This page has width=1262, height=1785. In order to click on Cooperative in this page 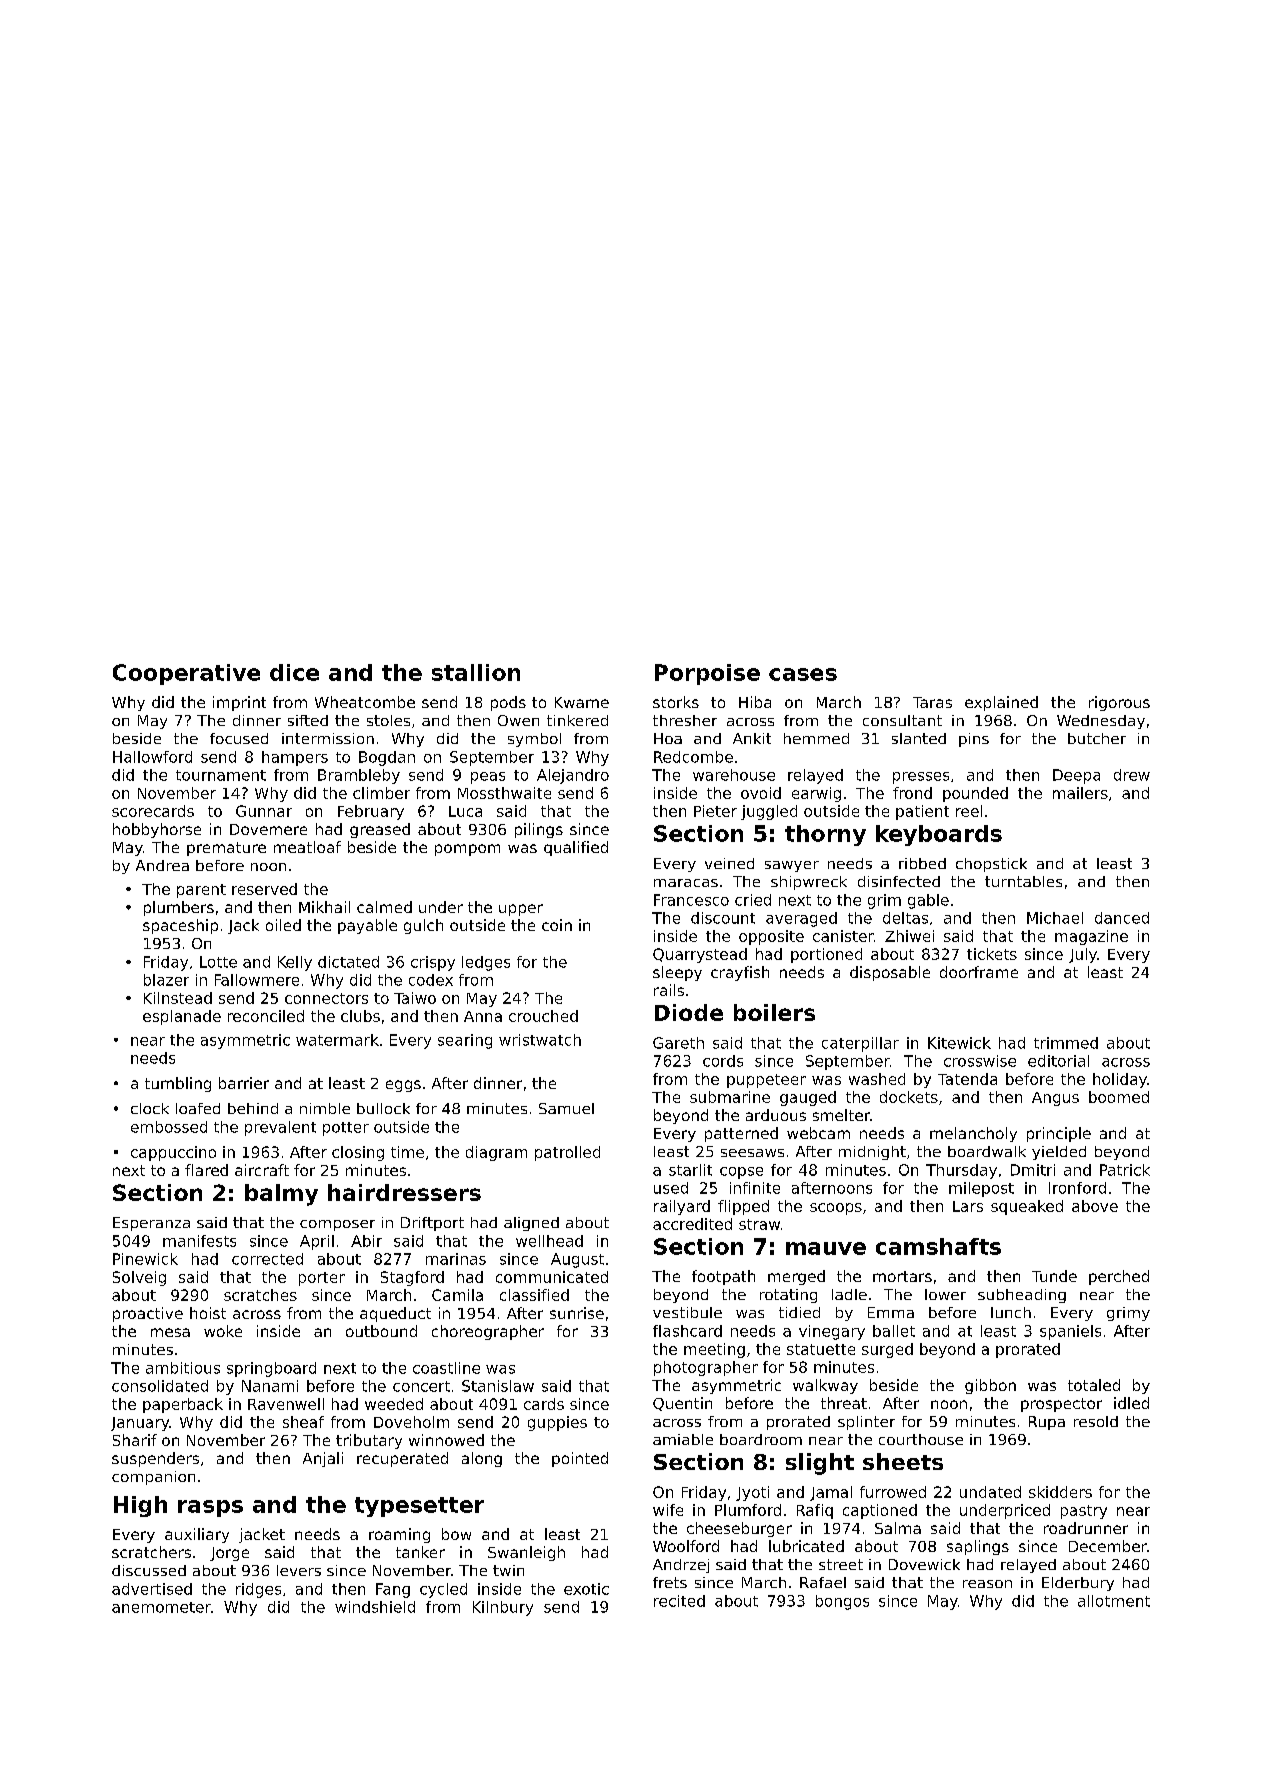, I will do `click(186, 674)`.
